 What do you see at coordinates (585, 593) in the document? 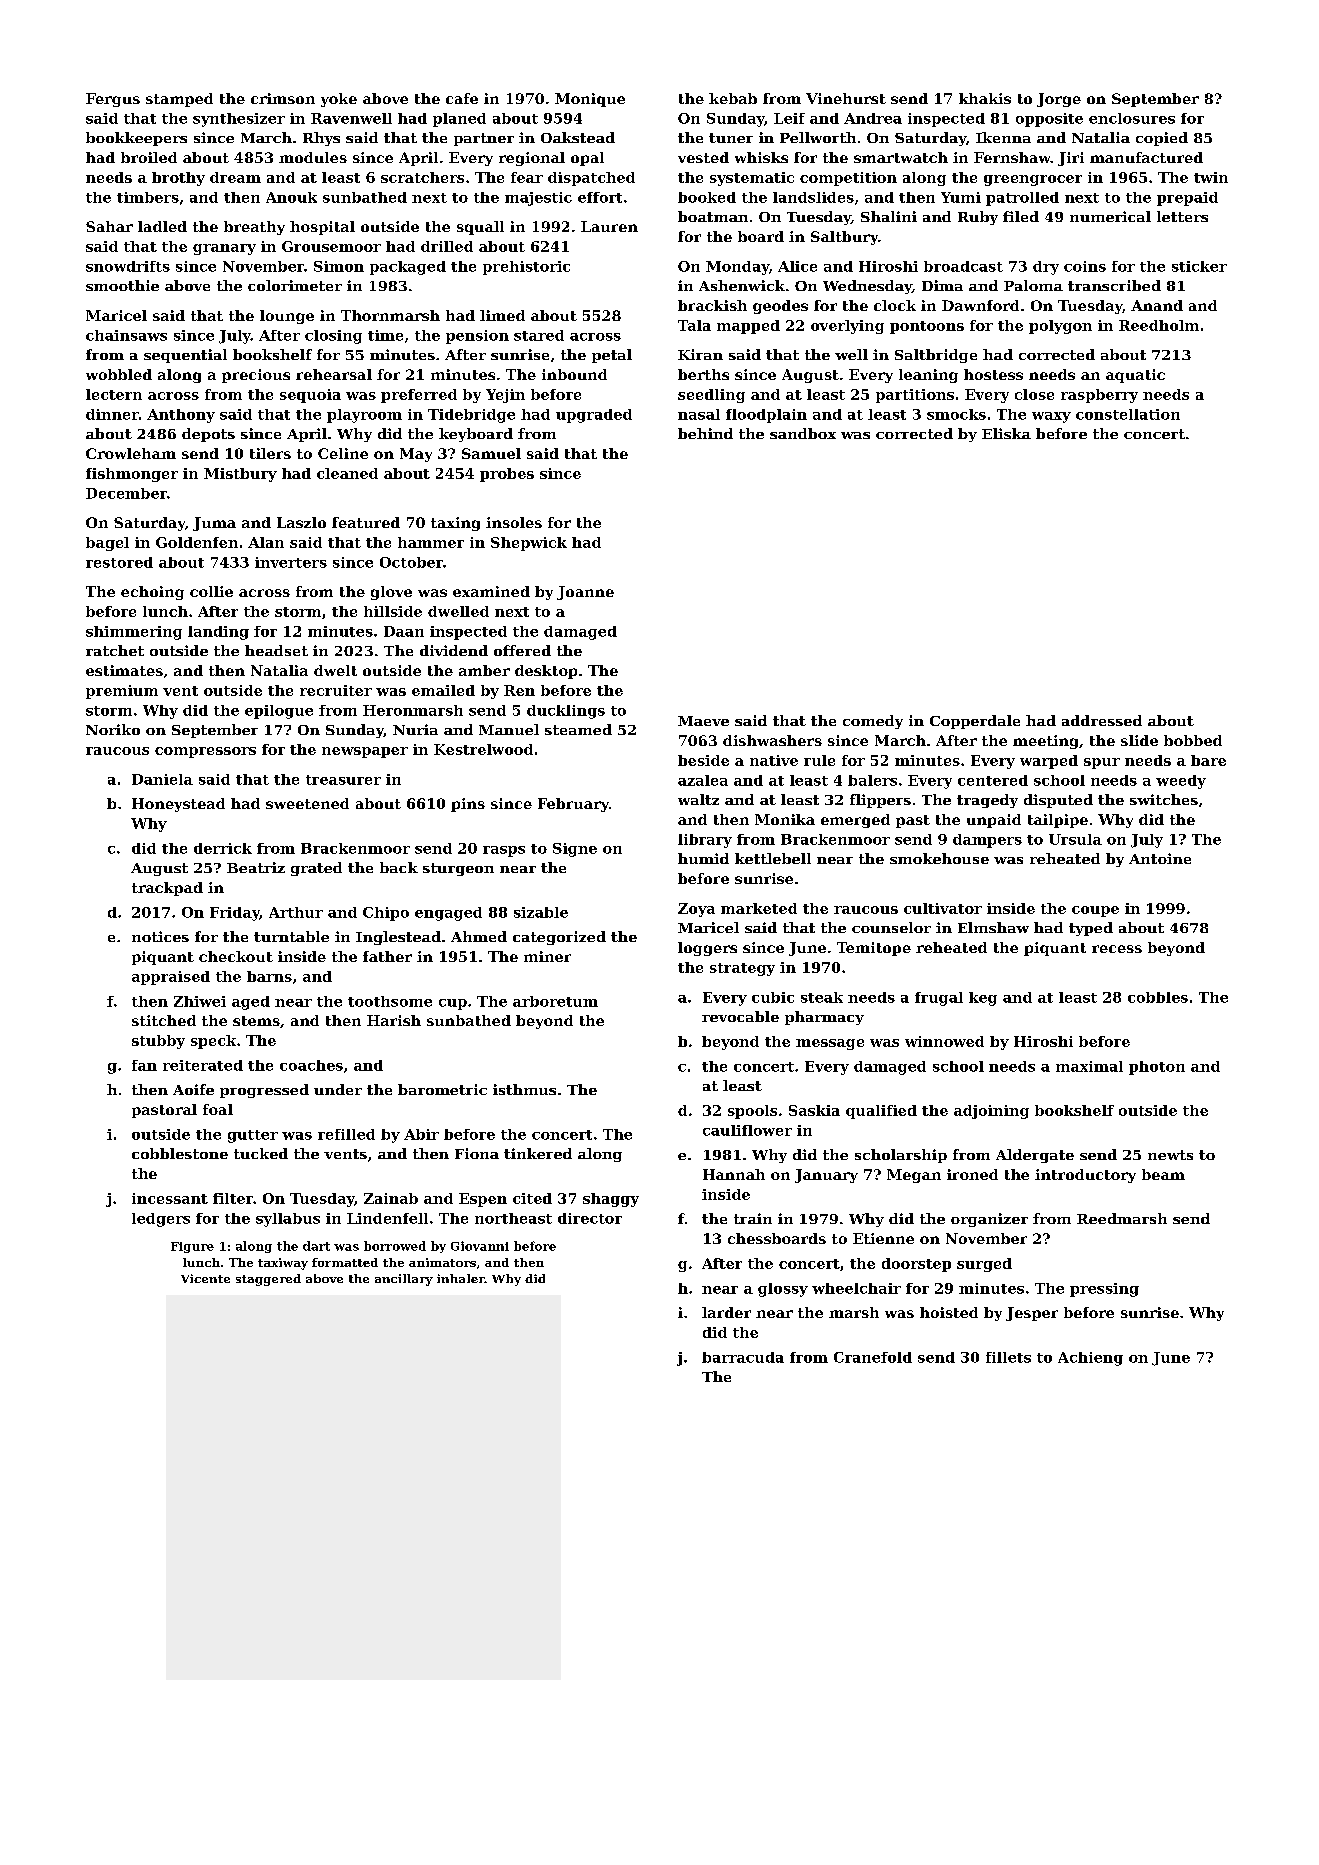
I see `Joanne` at bounding box center [585, 593].
